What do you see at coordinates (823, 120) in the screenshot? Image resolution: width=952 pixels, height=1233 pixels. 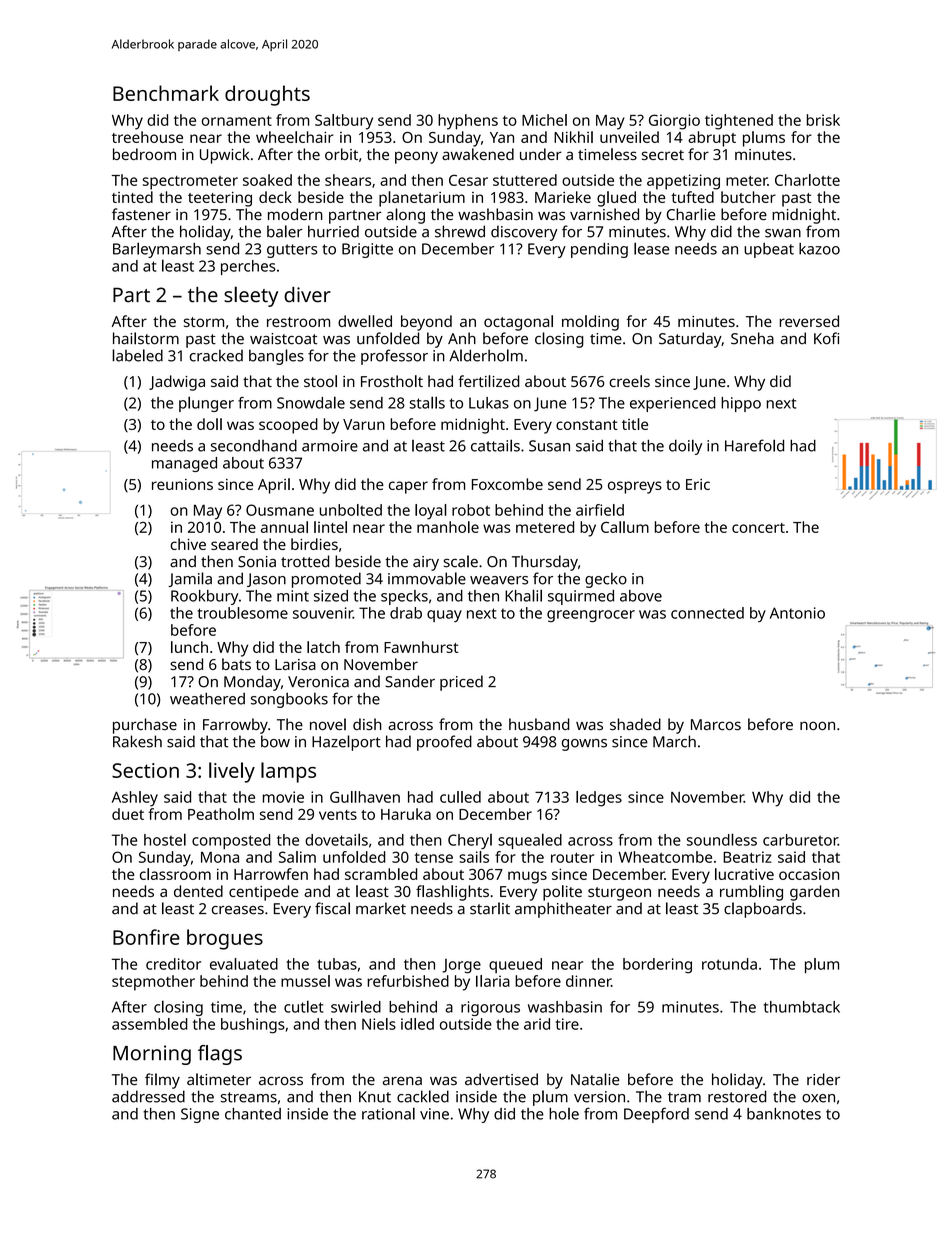 I see `brisk` at bounding box center [823, 120].
